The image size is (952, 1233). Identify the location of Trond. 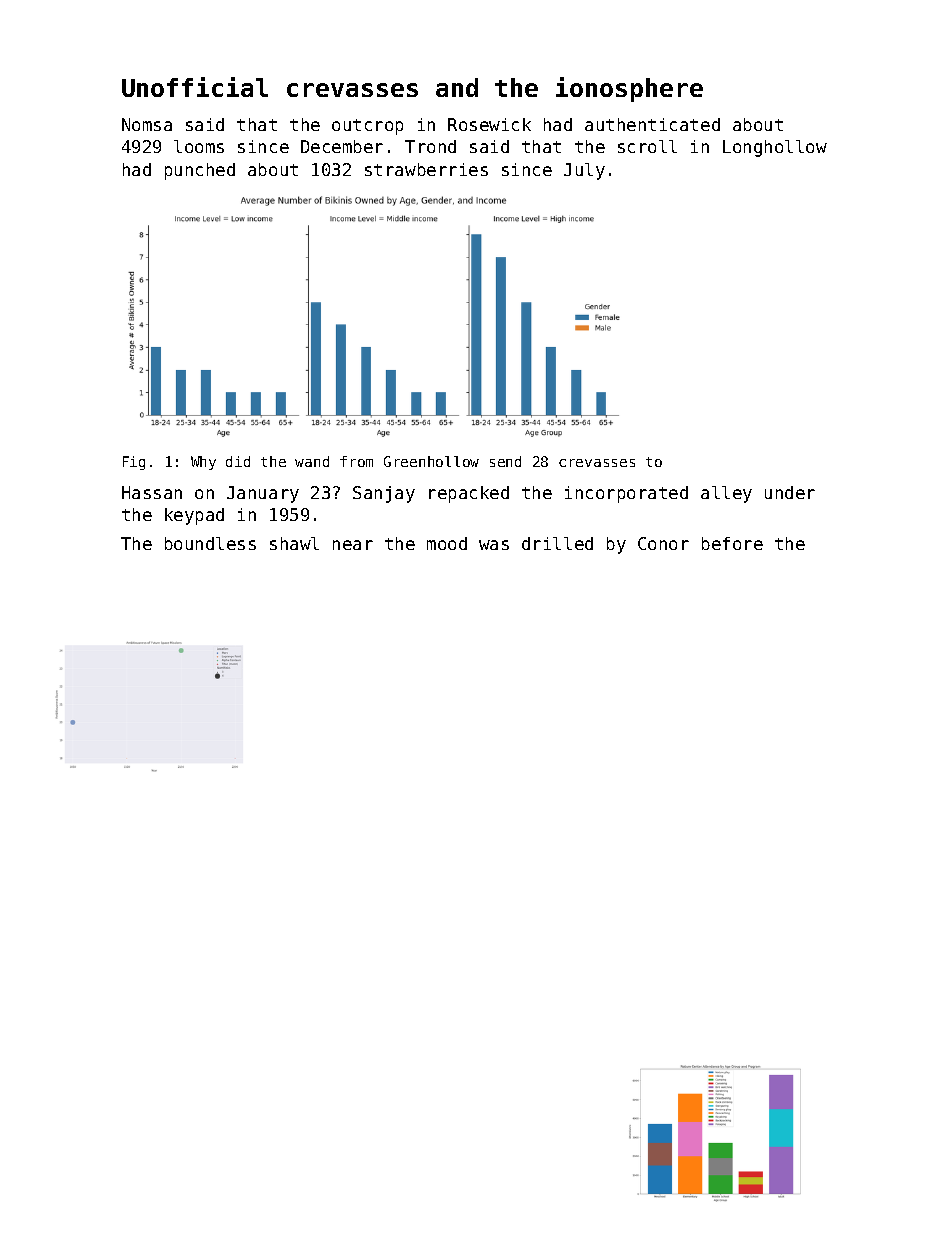
(430, 146).
